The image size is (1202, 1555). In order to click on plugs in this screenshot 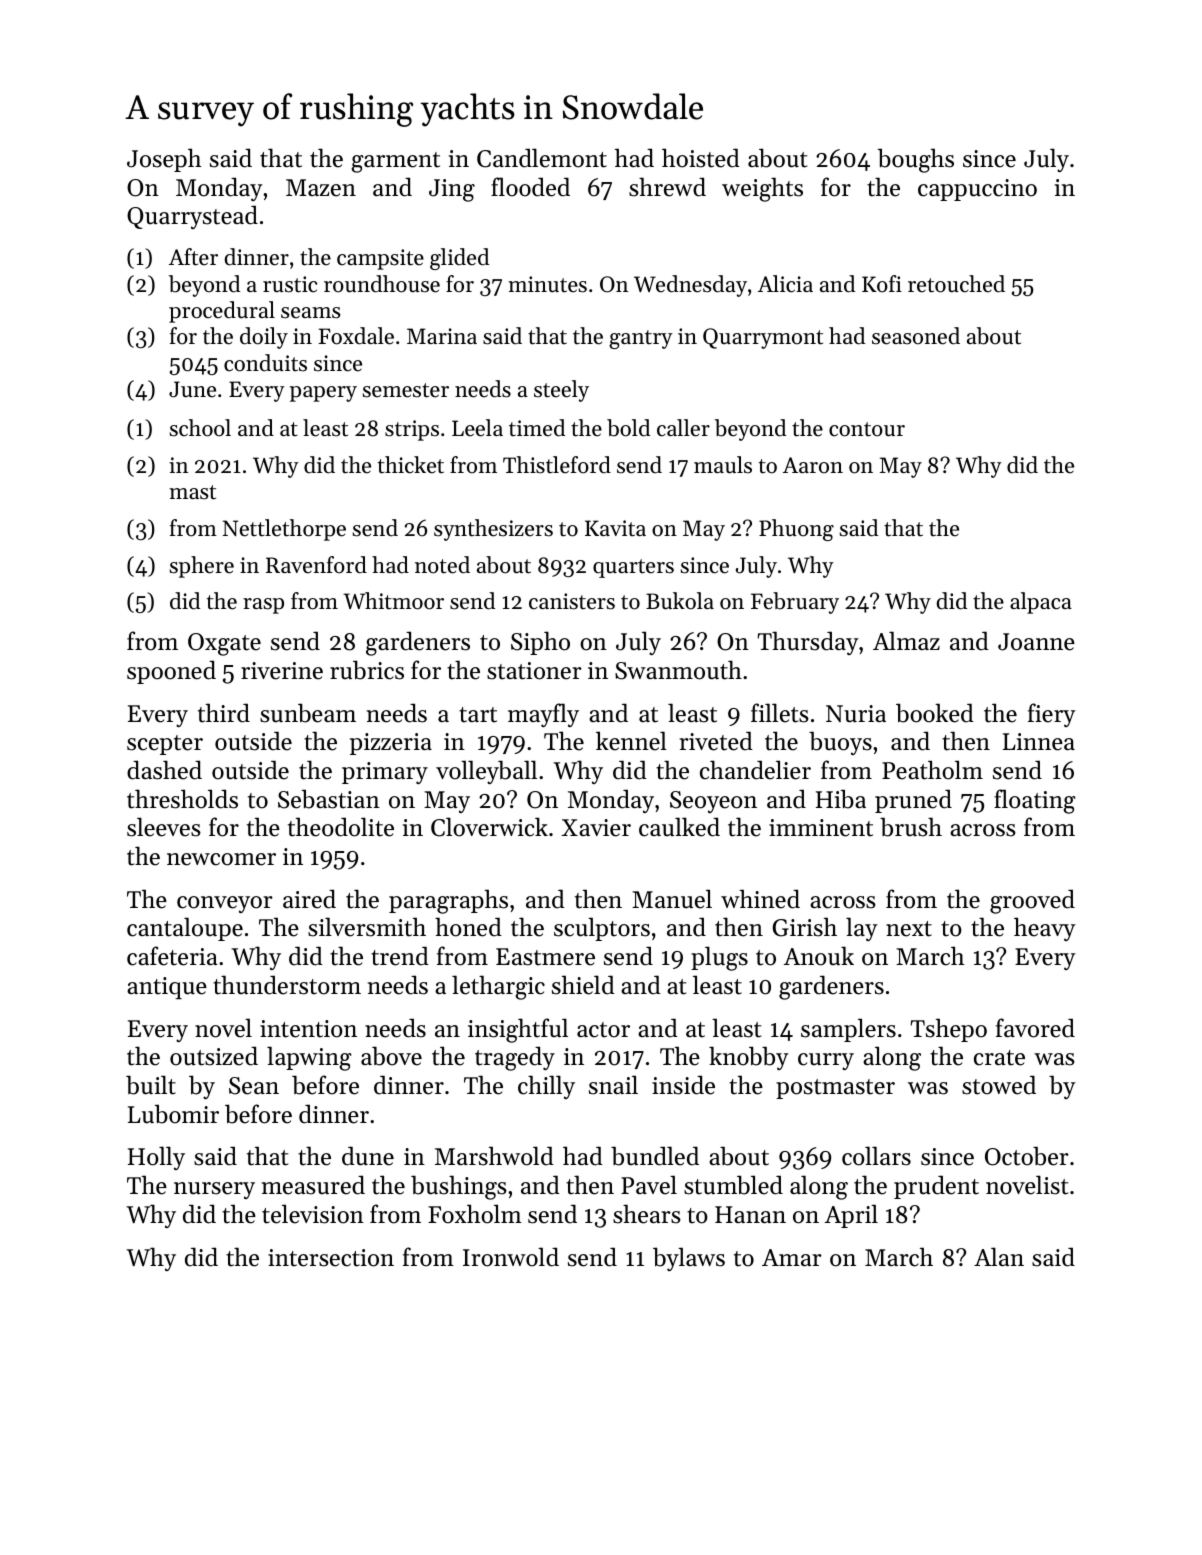, I will do `click(719, 958)`.
